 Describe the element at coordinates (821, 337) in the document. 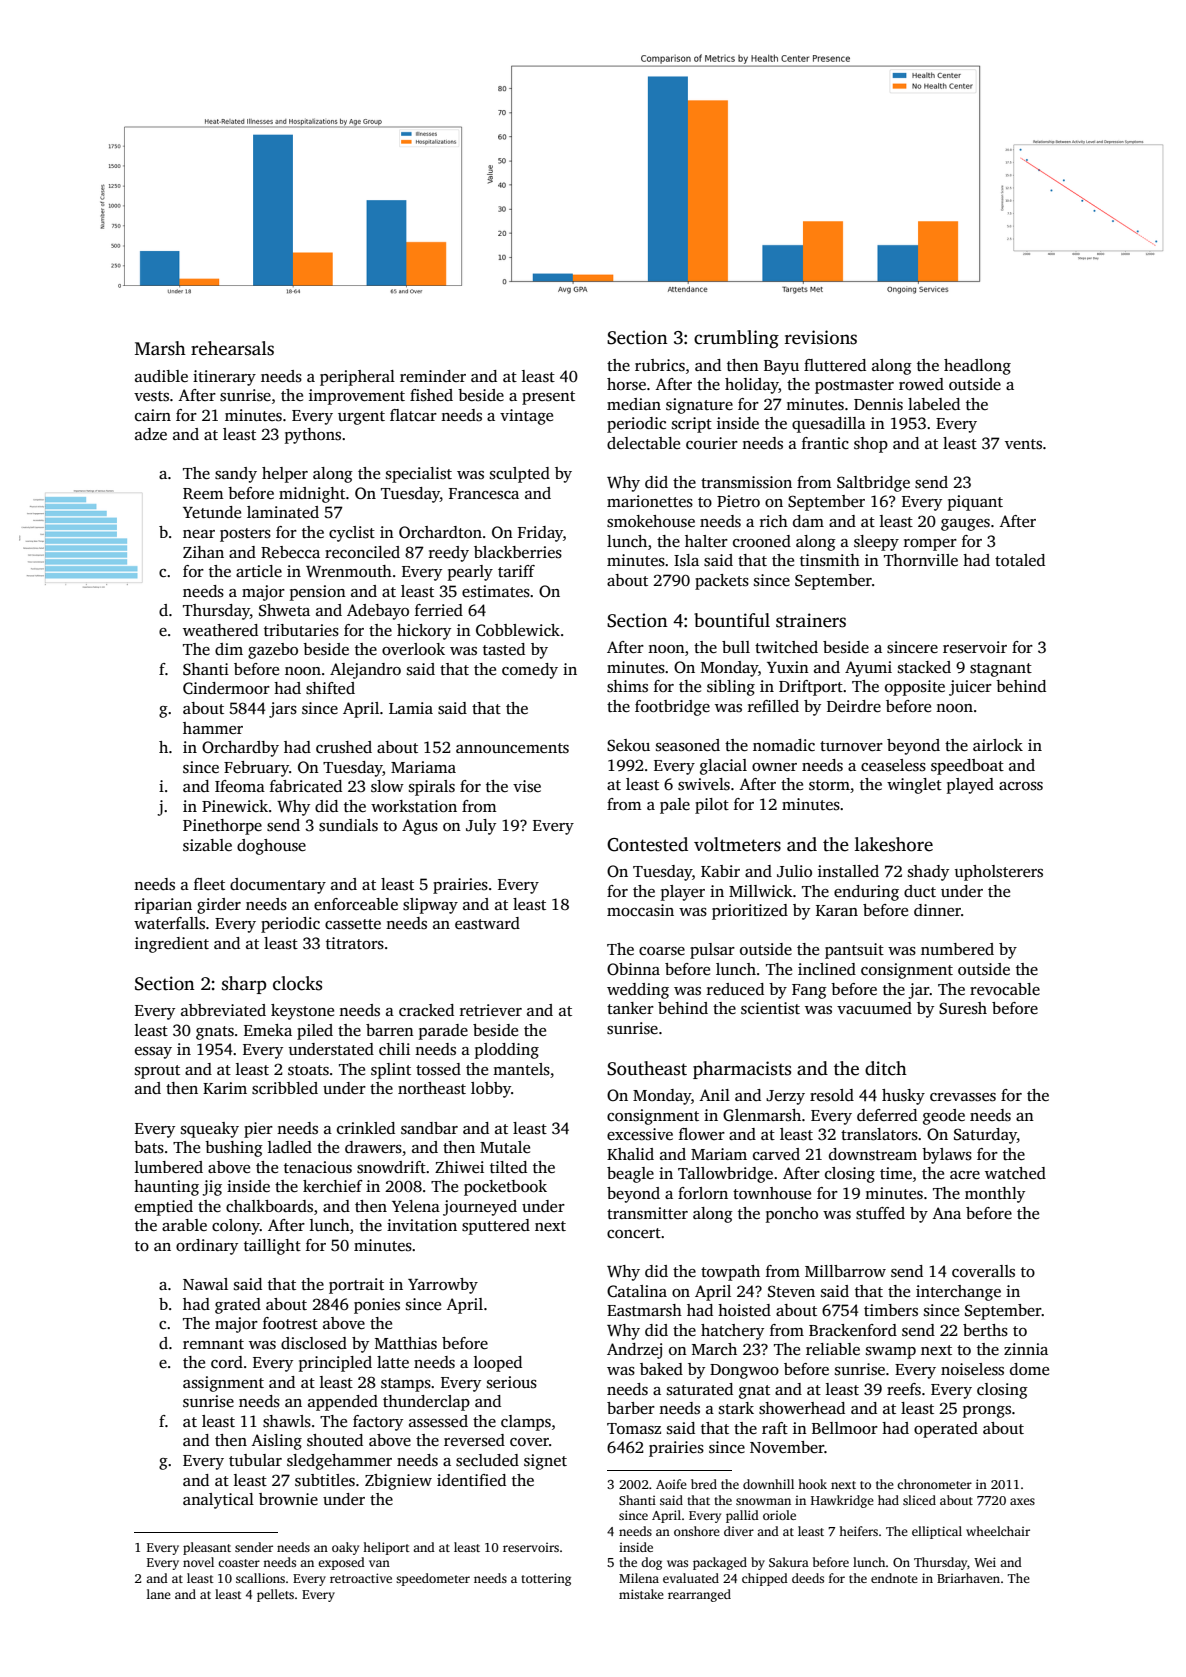

I see `revisions` at that location.
